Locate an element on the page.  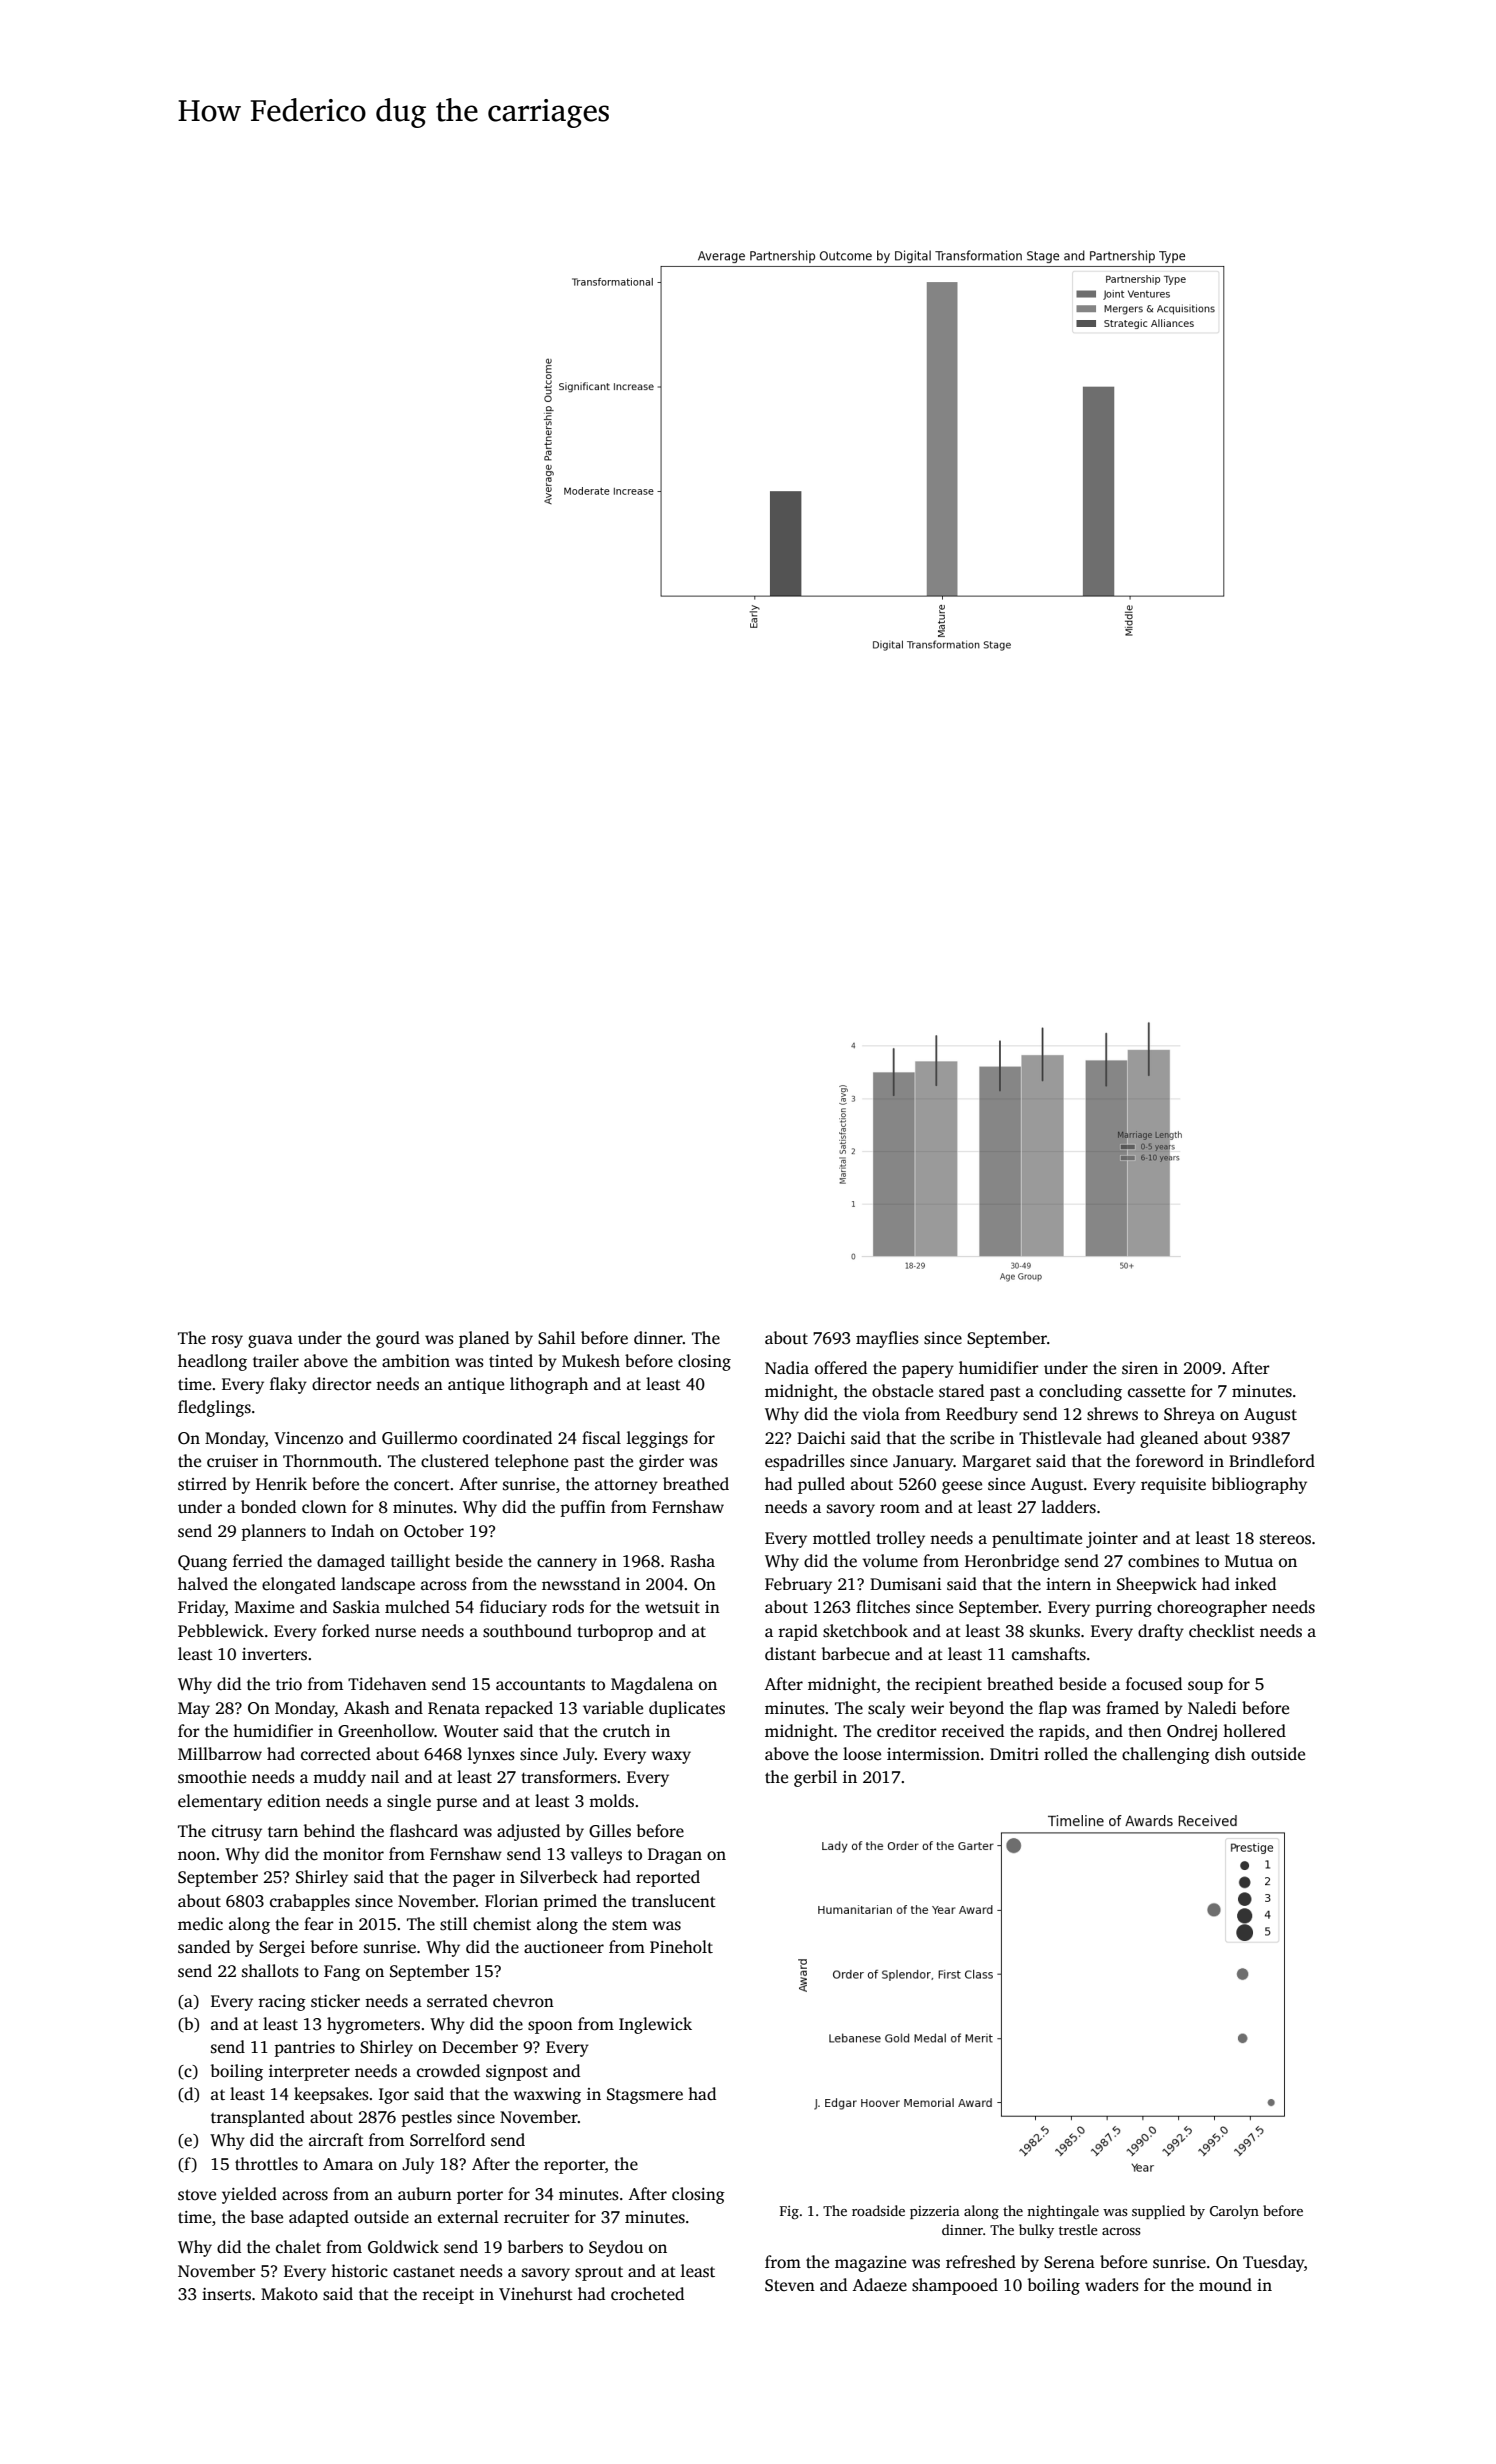
supplied is located at coordinates (1158, 2212).
